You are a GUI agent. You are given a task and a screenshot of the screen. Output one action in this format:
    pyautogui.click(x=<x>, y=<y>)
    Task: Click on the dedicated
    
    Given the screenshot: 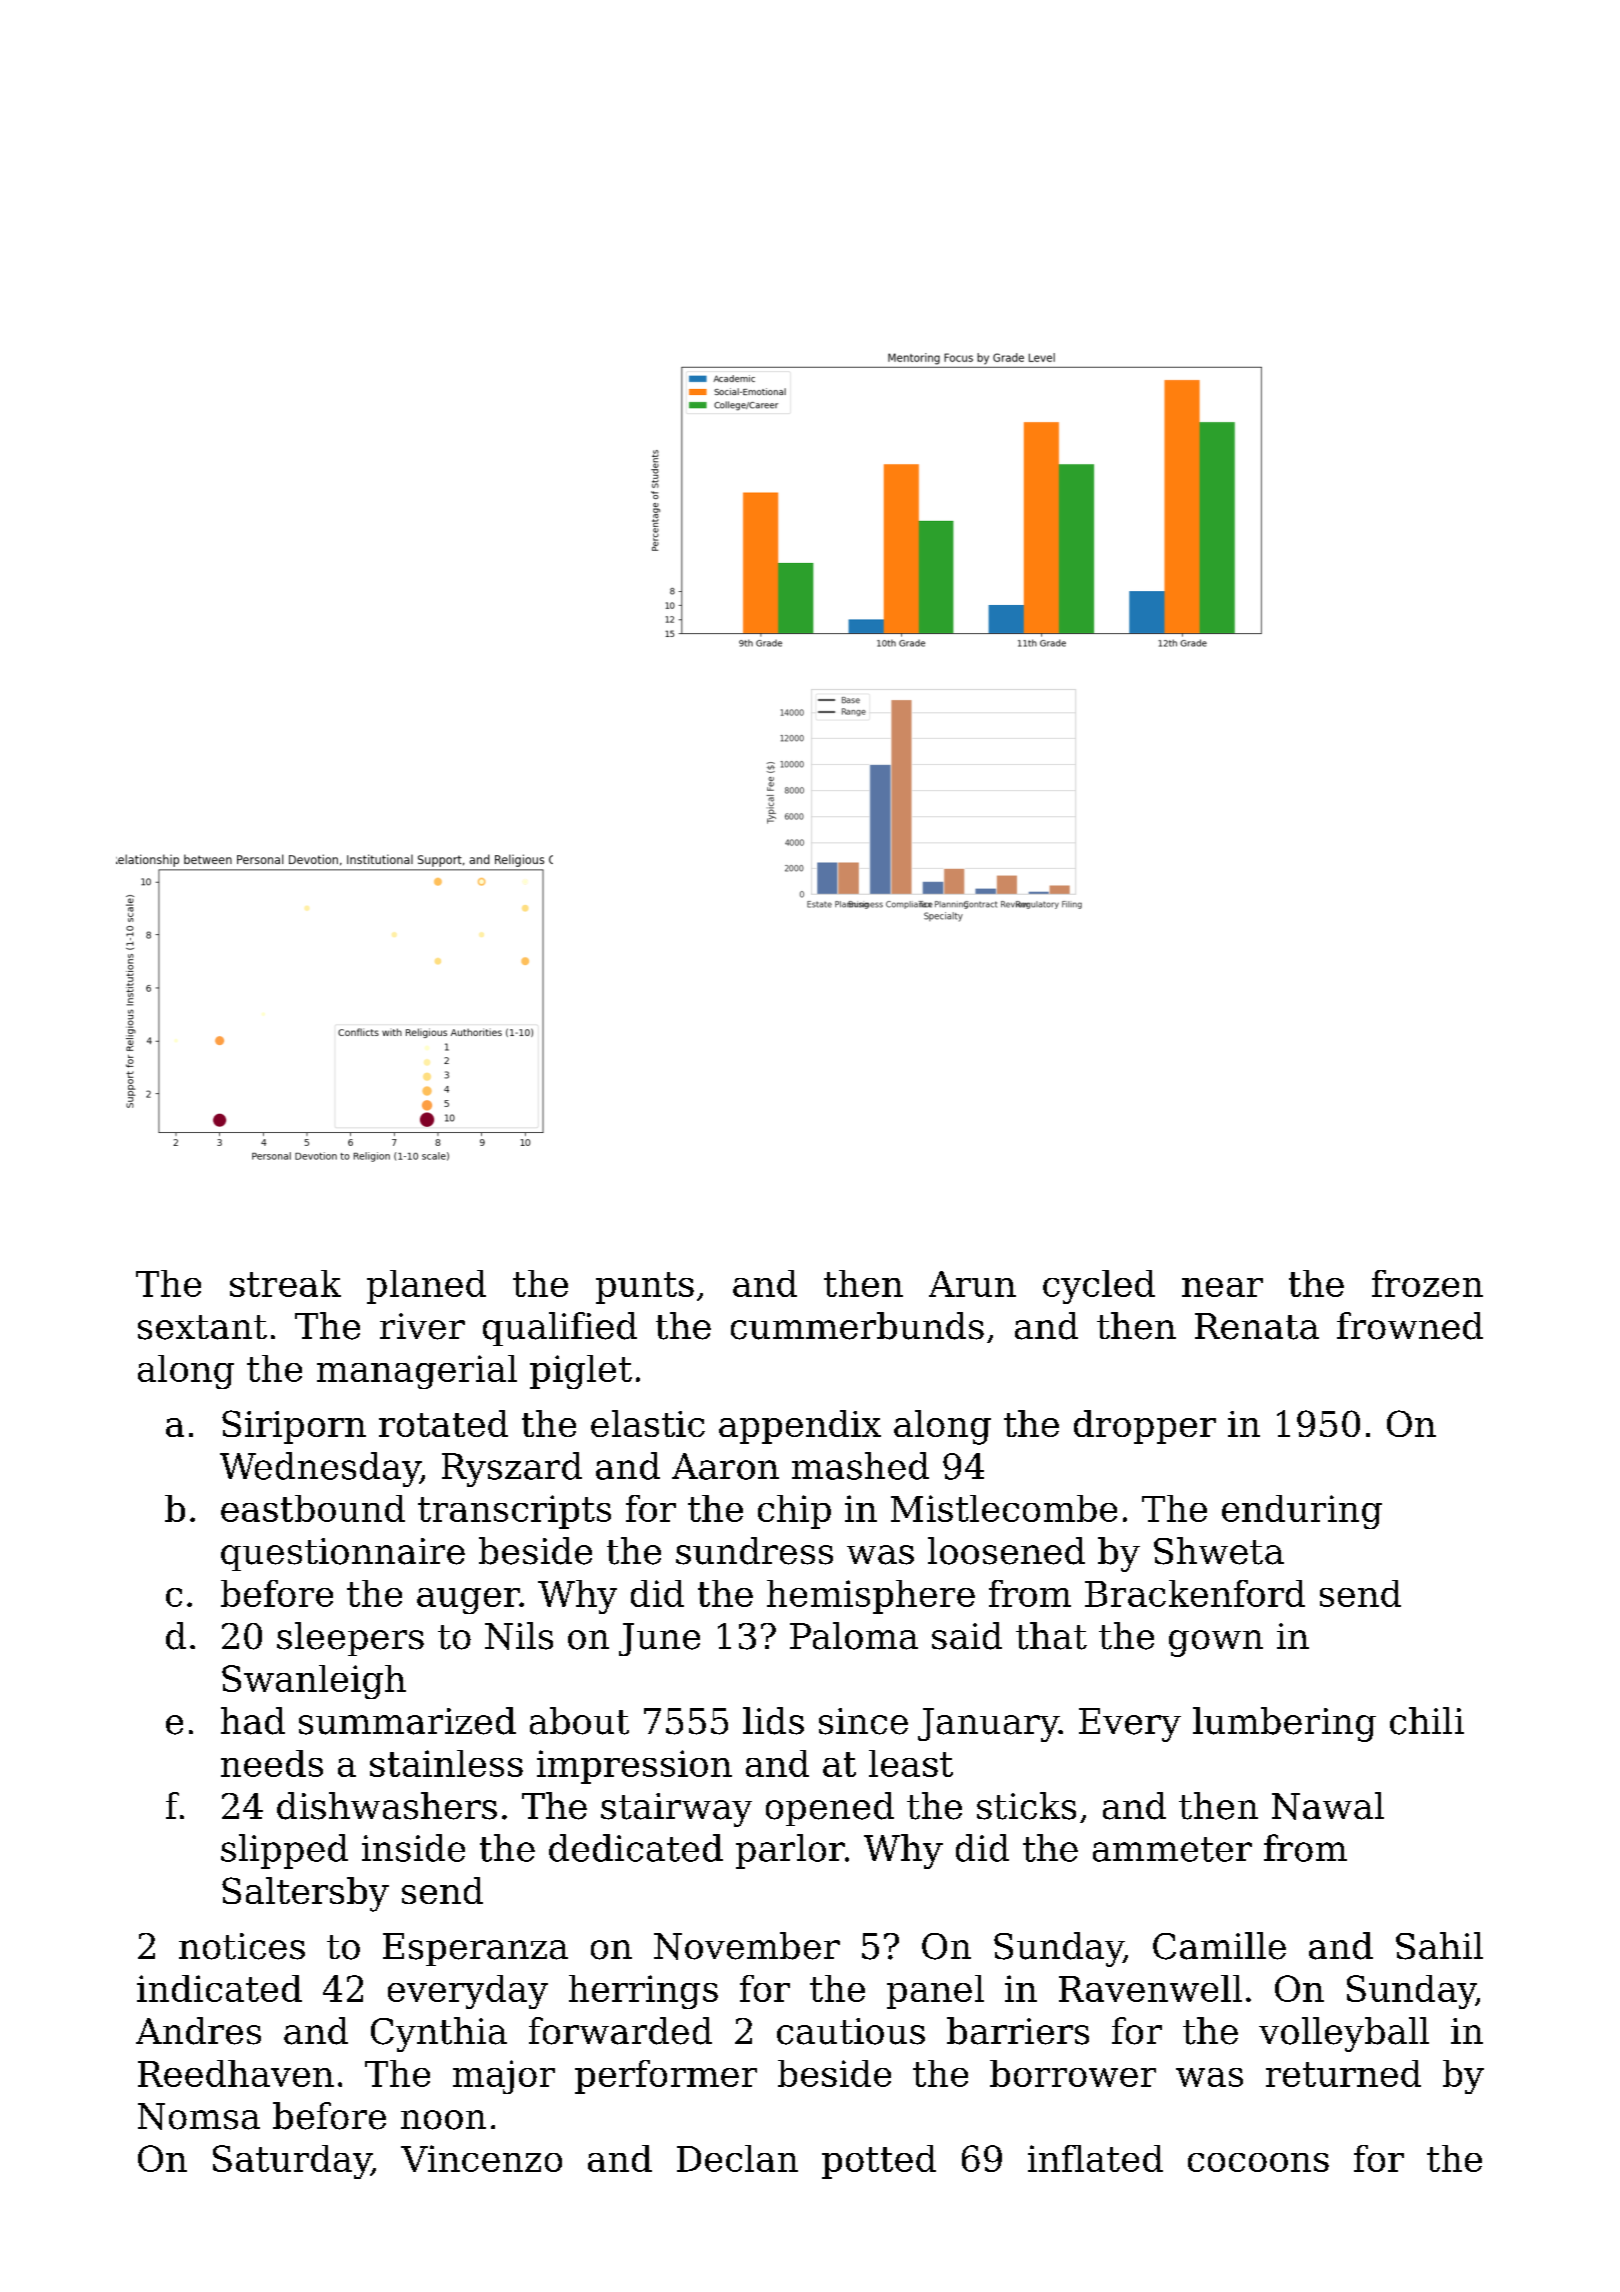 What is the action you would take?
    pyautogui.click(x=636, y=1848)
